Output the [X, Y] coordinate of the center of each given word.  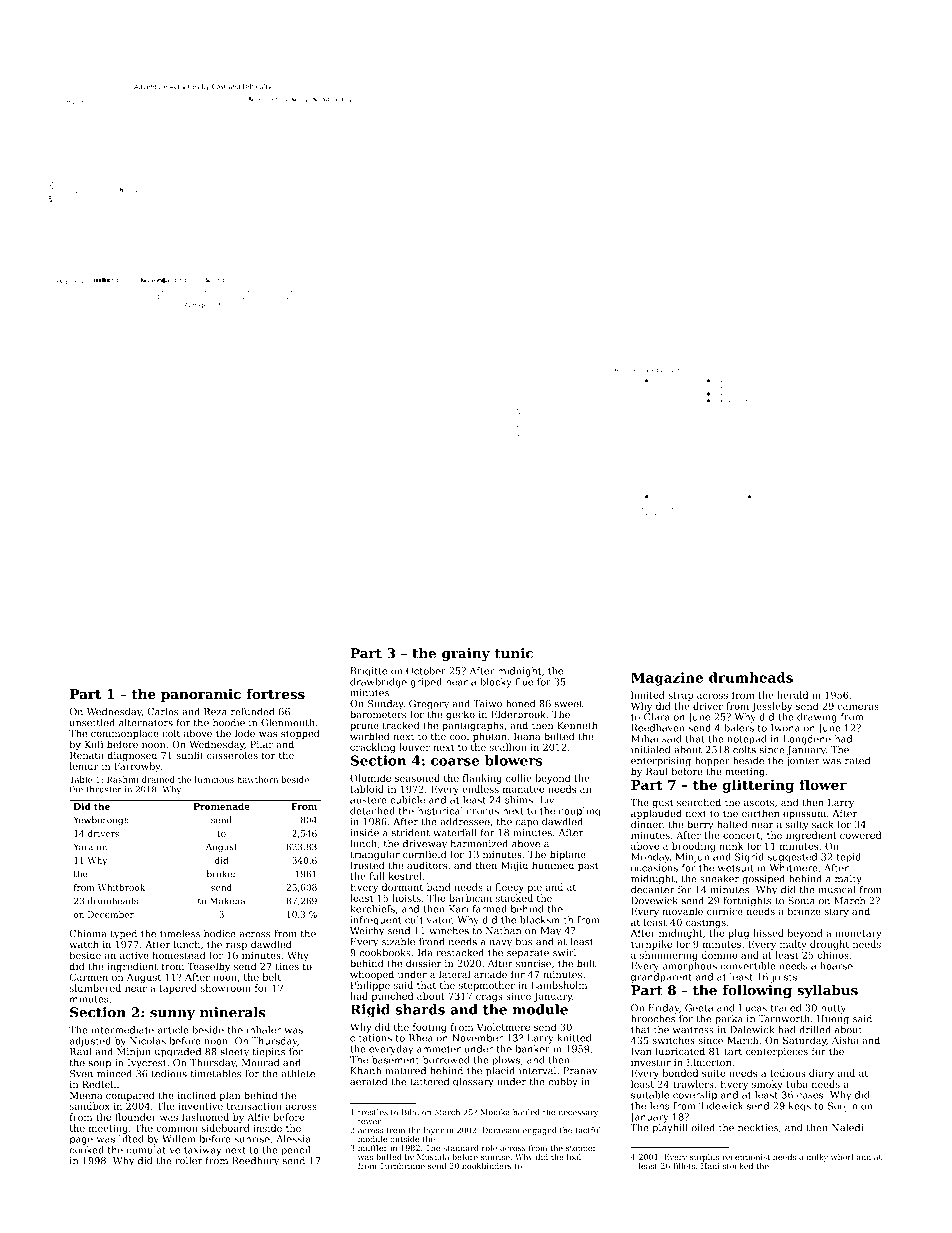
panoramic [201, 695]
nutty [833, 1009]
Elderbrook [518, 714]
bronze [804, 911]
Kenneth [577, 725]
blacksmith [546, 920]
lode [245, 733]
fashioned [205, 1117]
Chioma [88, 934]
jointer [802, 762]
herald [792, 695]
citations [371, 1038]
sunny [172, 1015]
